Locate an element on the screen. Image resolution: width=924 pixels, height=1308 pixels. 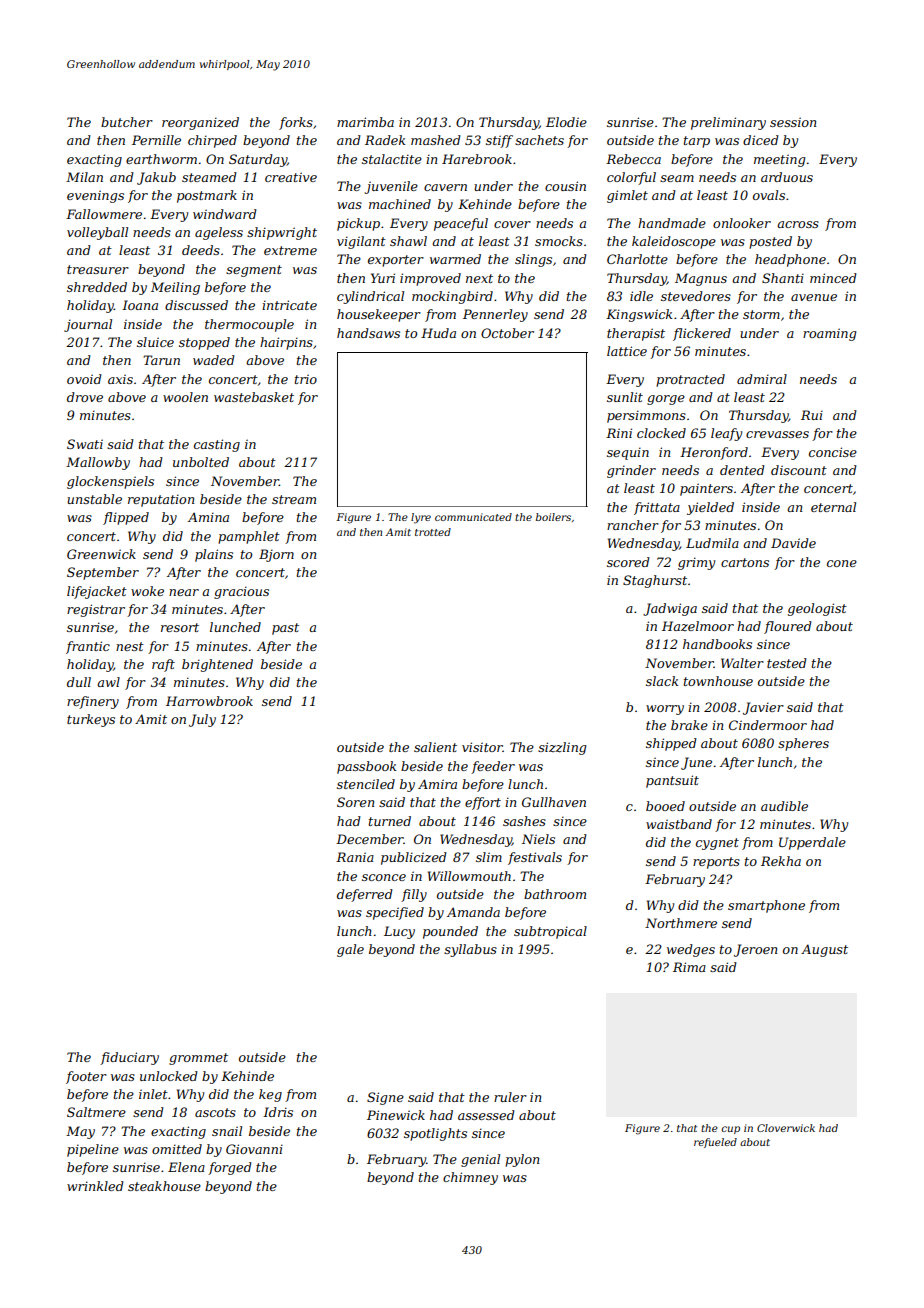
leafy is located at coordinates (726, 434).
